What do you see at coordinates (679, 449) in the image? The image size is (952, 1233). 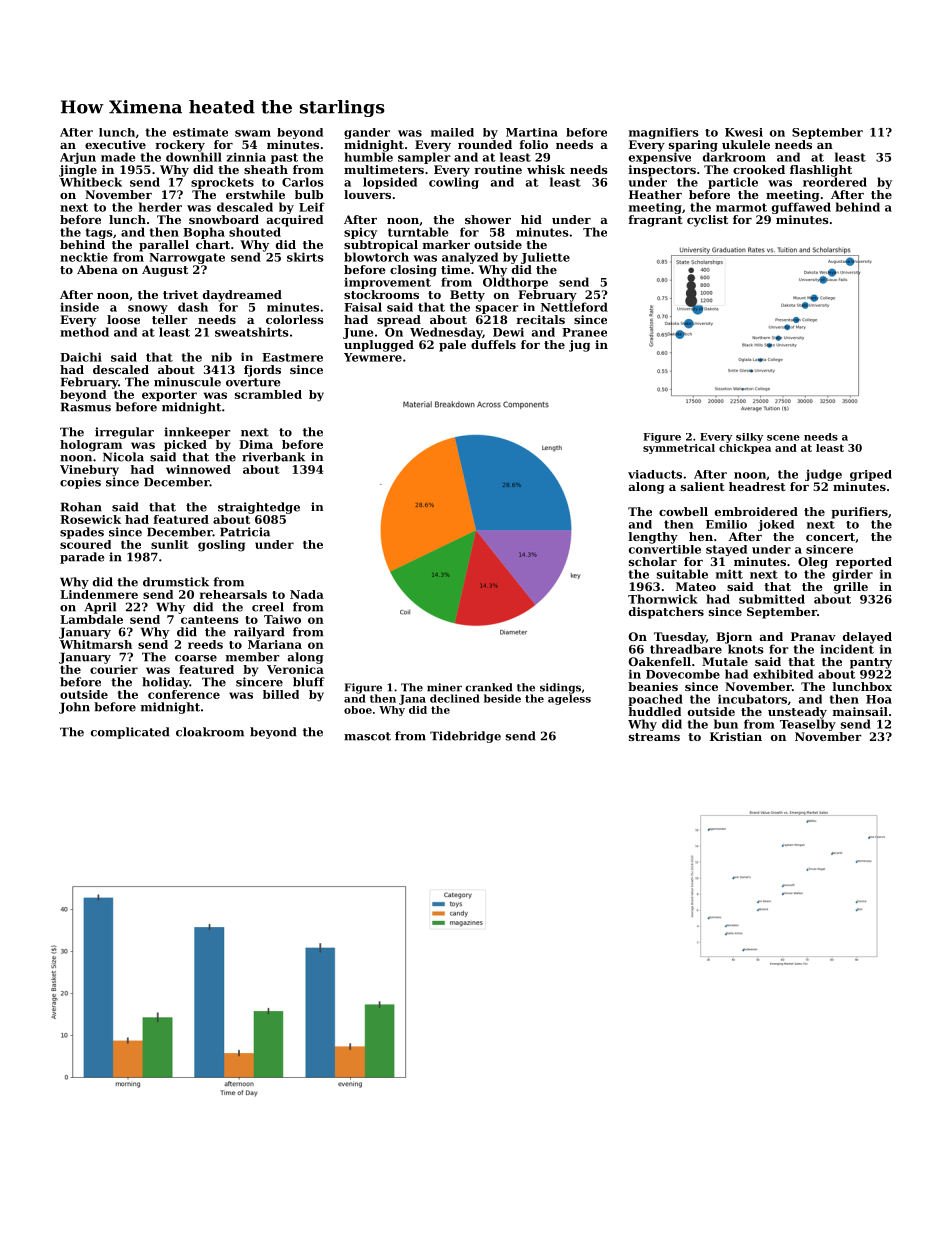 I see `symmetrical` at bounding box center [679, 449].
